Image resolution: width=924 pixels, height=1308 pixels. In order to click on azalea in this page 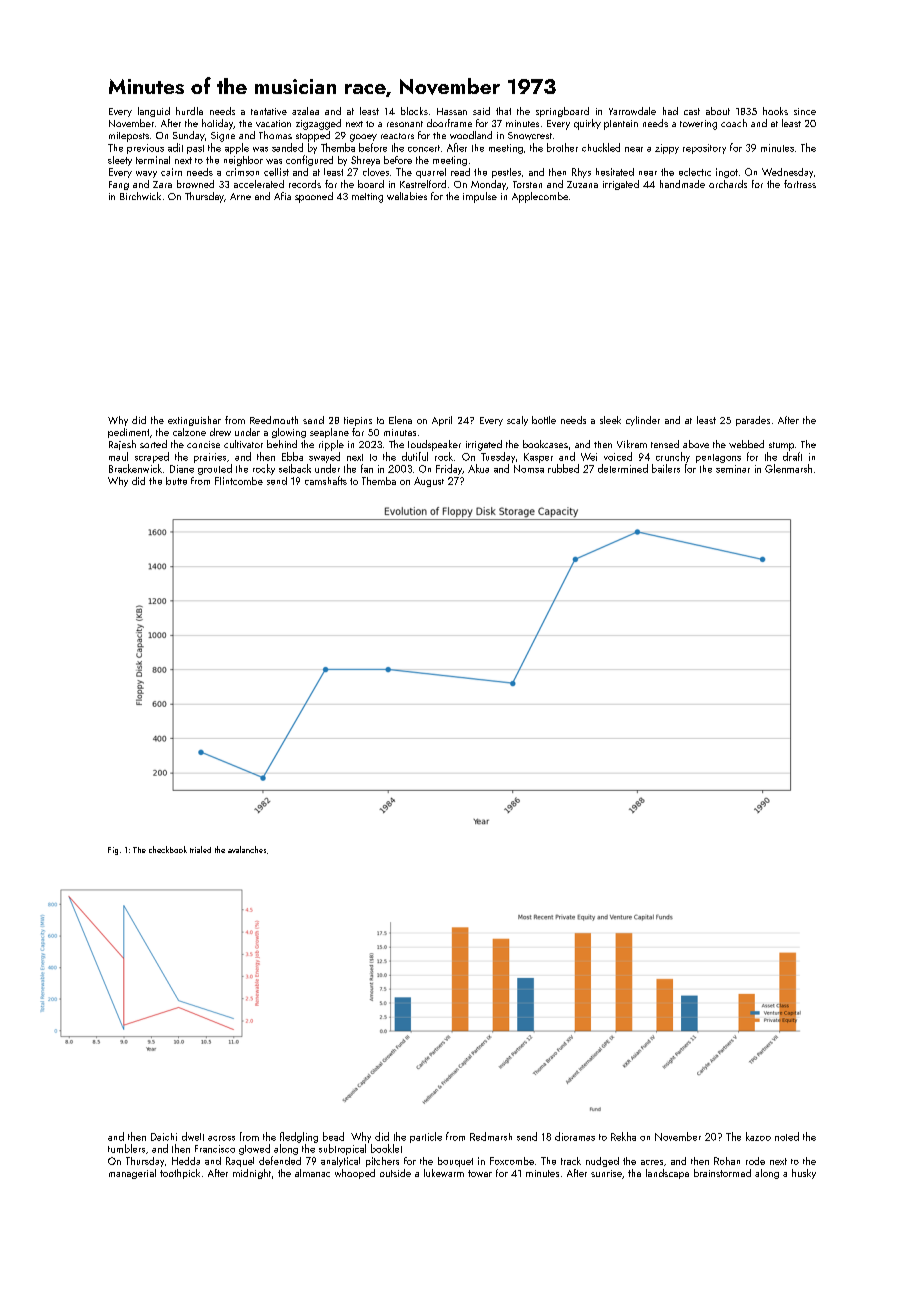, I will do `click(305, 111)`.
